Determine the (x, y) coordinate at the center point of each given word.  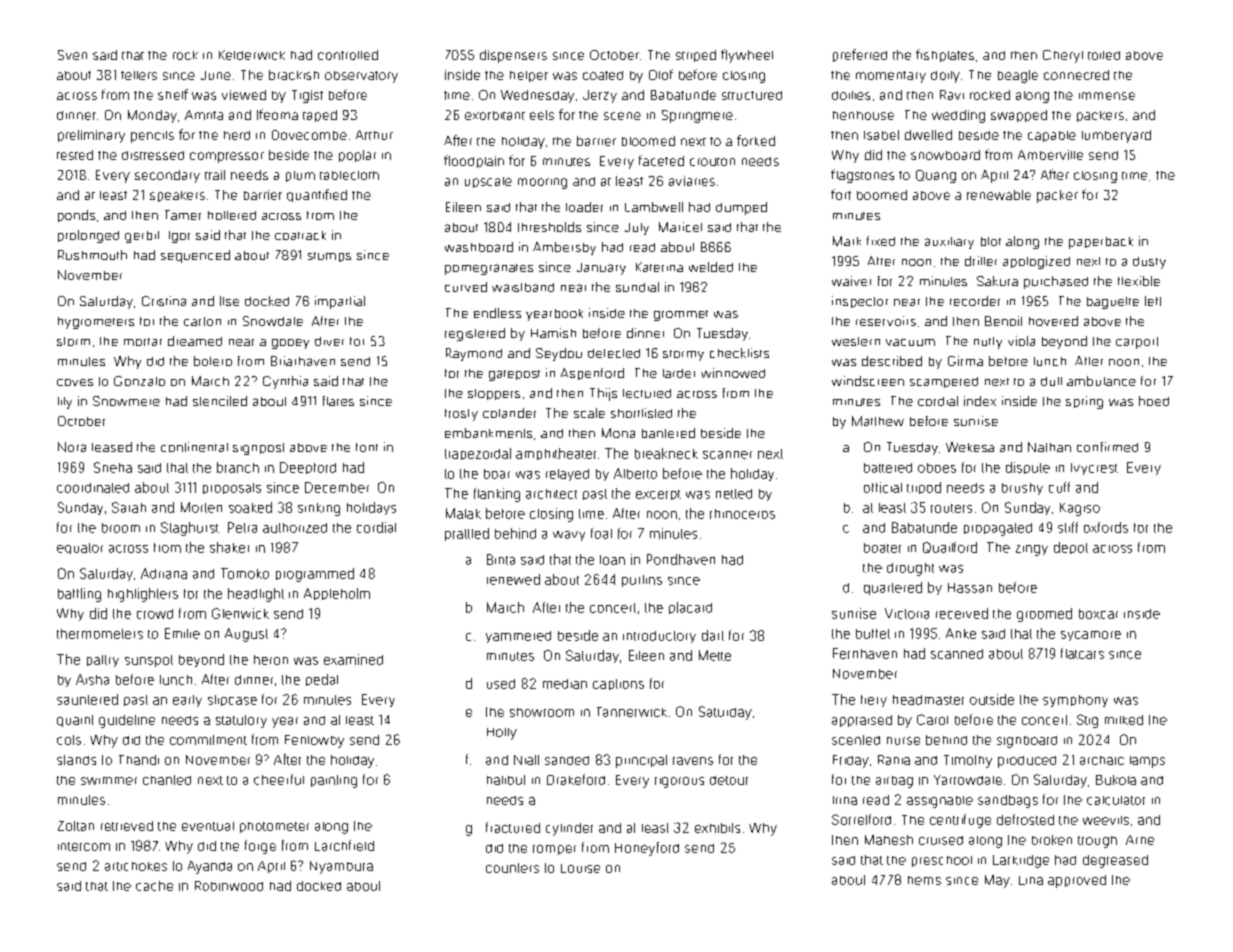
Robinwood (229, 886)
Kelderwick (252, 55)
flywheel (747, 56)
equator (80, 548)
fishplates (945, 55)
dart (713, 635)
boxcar (1098, 614)
